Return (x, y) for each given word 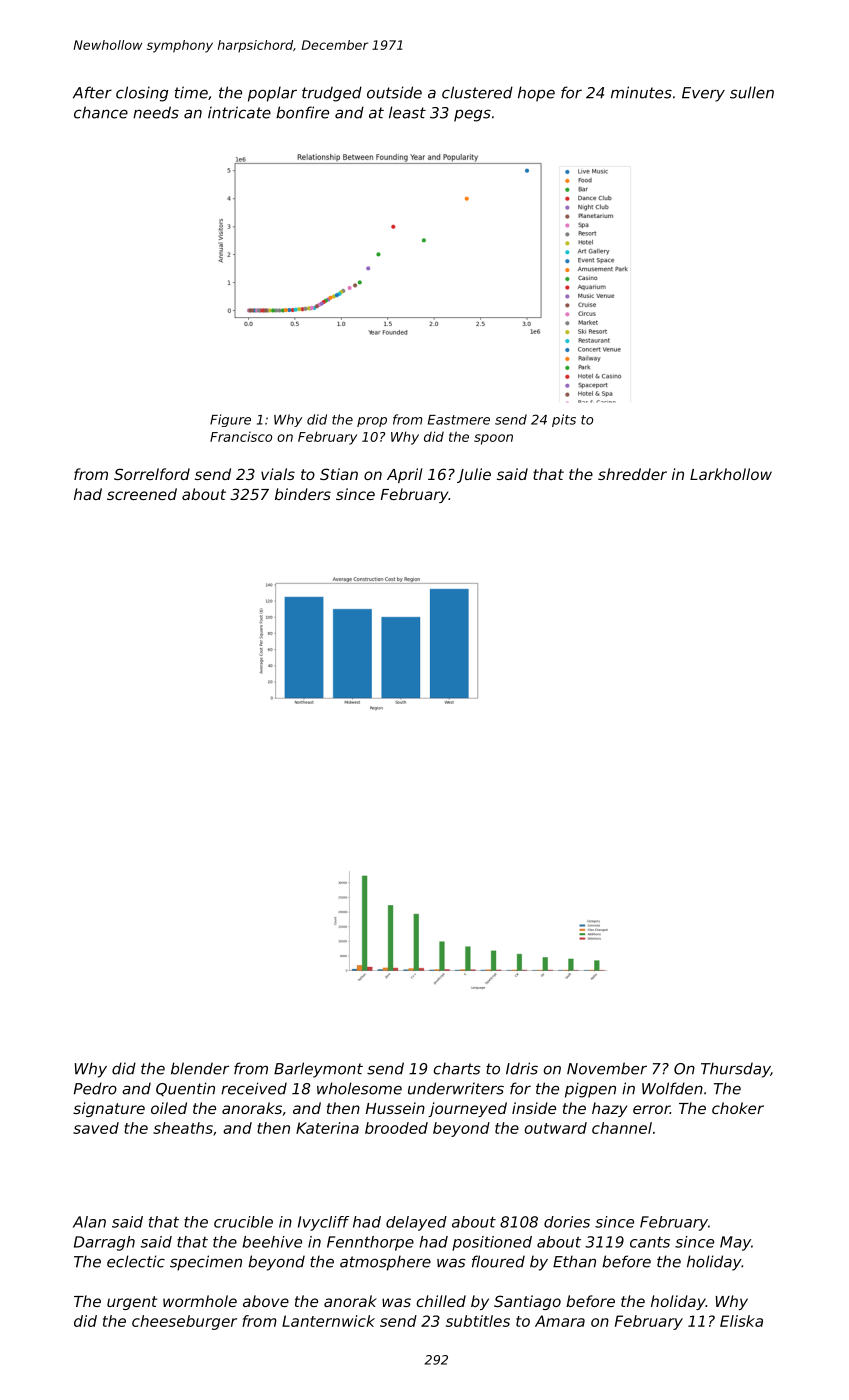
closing (142, 94)
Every (703, 94)
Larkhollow (731, 474)
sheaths (183, 1128)
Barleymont (318, 1070)
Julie (474, 475)
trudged (332, 94)
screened (142, 494)
